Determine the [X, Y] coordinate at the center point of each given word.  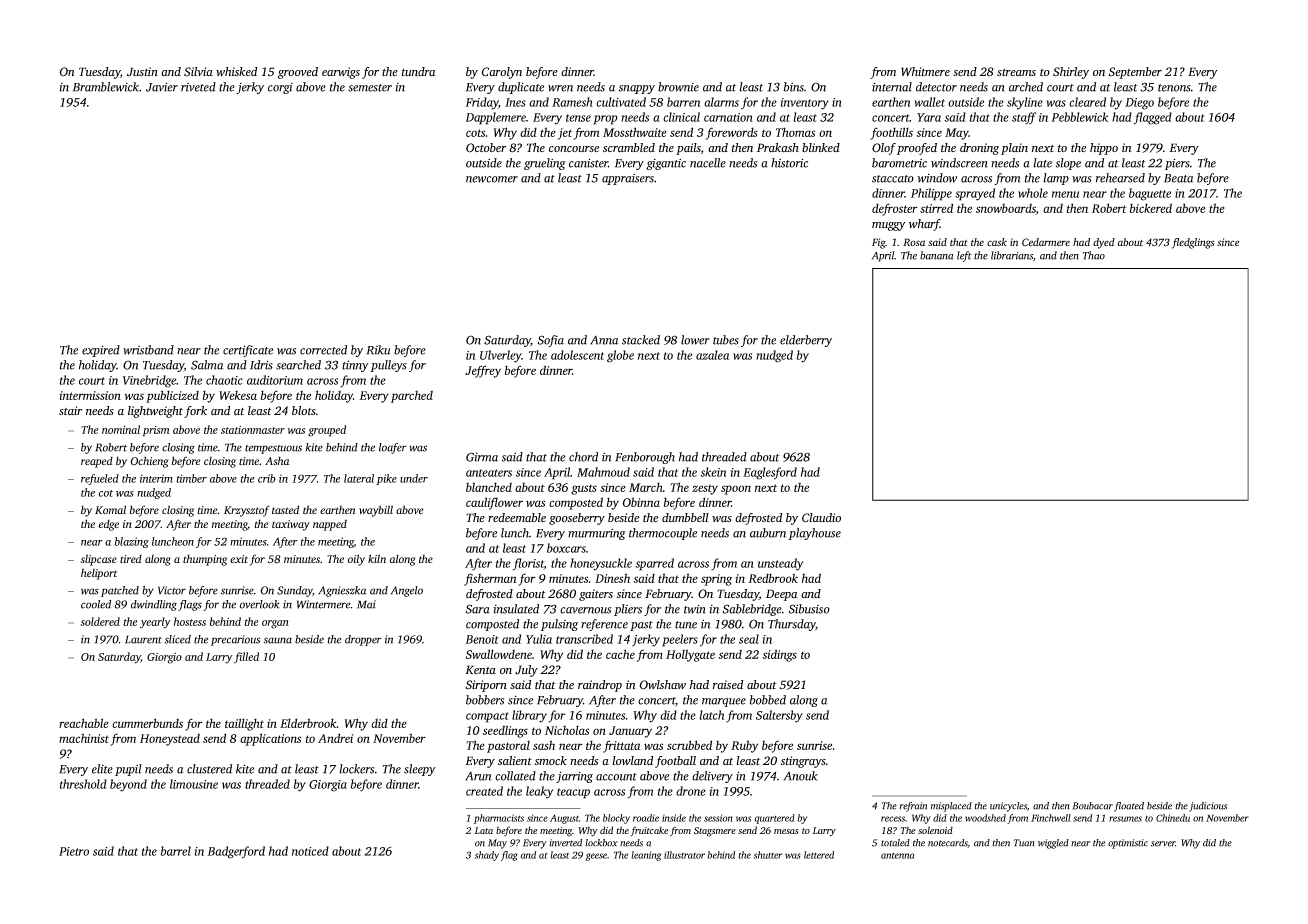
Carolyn [501, 73]
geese [596, 857]
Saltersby [779, 716]
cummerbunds [147, 723]
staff [1024, 118]
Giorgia [328, 786]
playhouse [814, 534]
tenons [1174, 88]
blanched [489, 487]
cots [475, 133]
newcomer [492, 179]
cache [620, 654]
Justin [142, 72]
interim [156, 478]
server [1163, 844]
